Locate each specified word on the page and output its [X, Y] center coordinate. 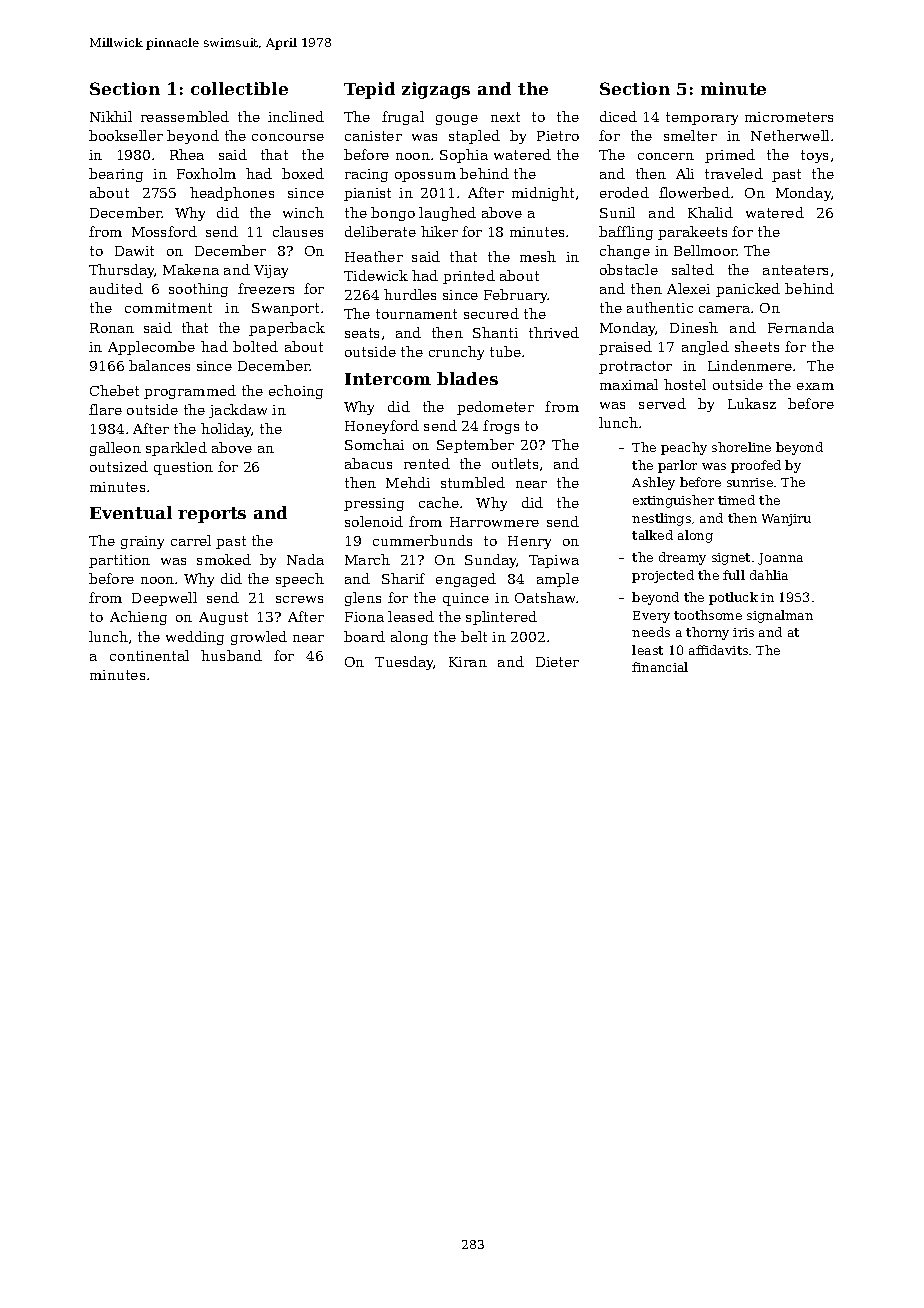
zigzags [436, 90]
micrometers [789, 117]
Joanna [780, 559]
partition [119, 561]
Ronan [112, 328]
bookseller [126, 135]
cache [439, 502]
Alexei [688, 288]
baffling [626, 233]
